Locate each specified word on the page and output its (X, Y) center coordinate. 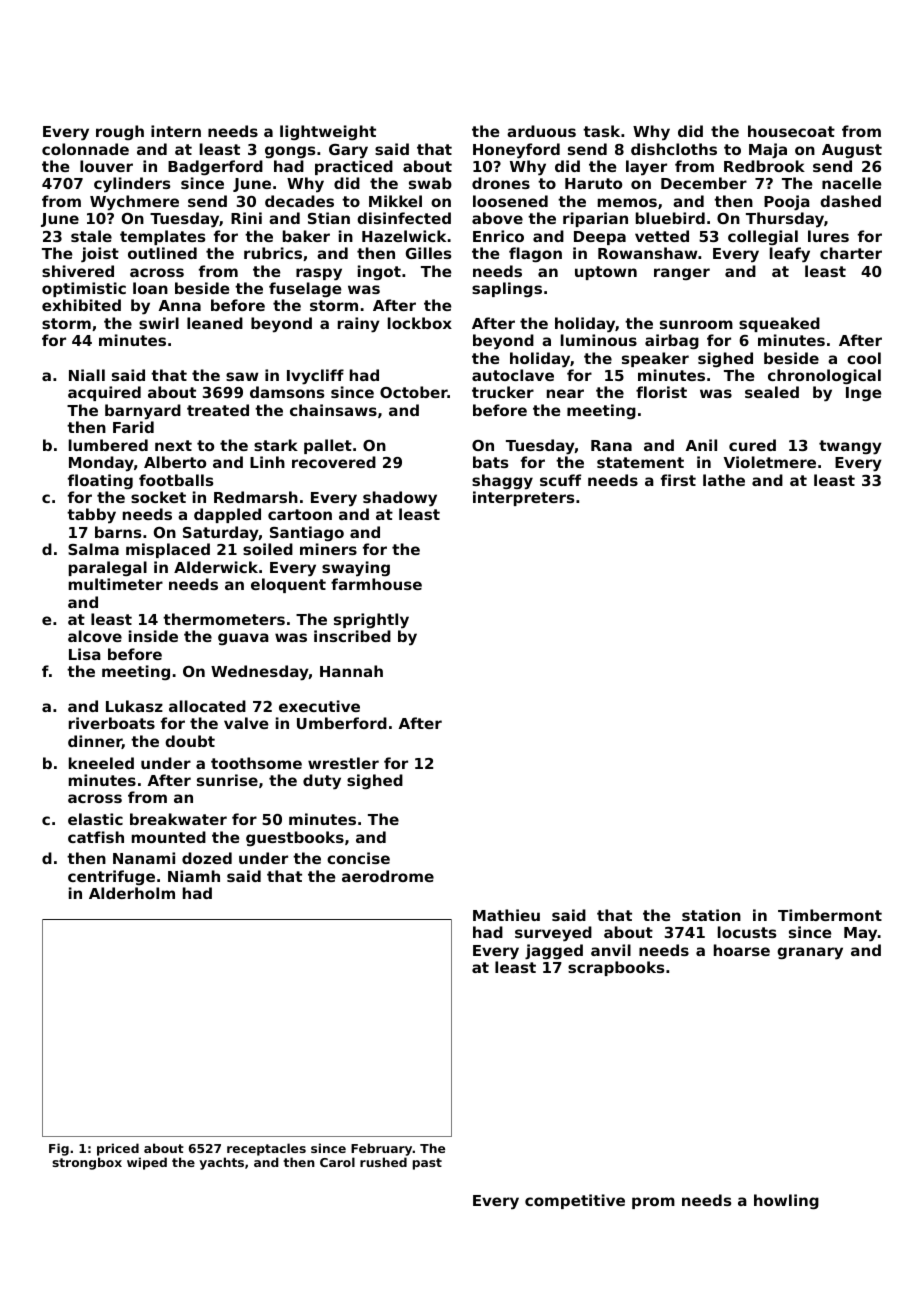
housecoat (791, 131)
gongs (290, 152)
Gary (348, 151)
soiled (268, 549)
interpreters (524, 498)
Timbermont (830, 915)
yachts (221, 1163)
